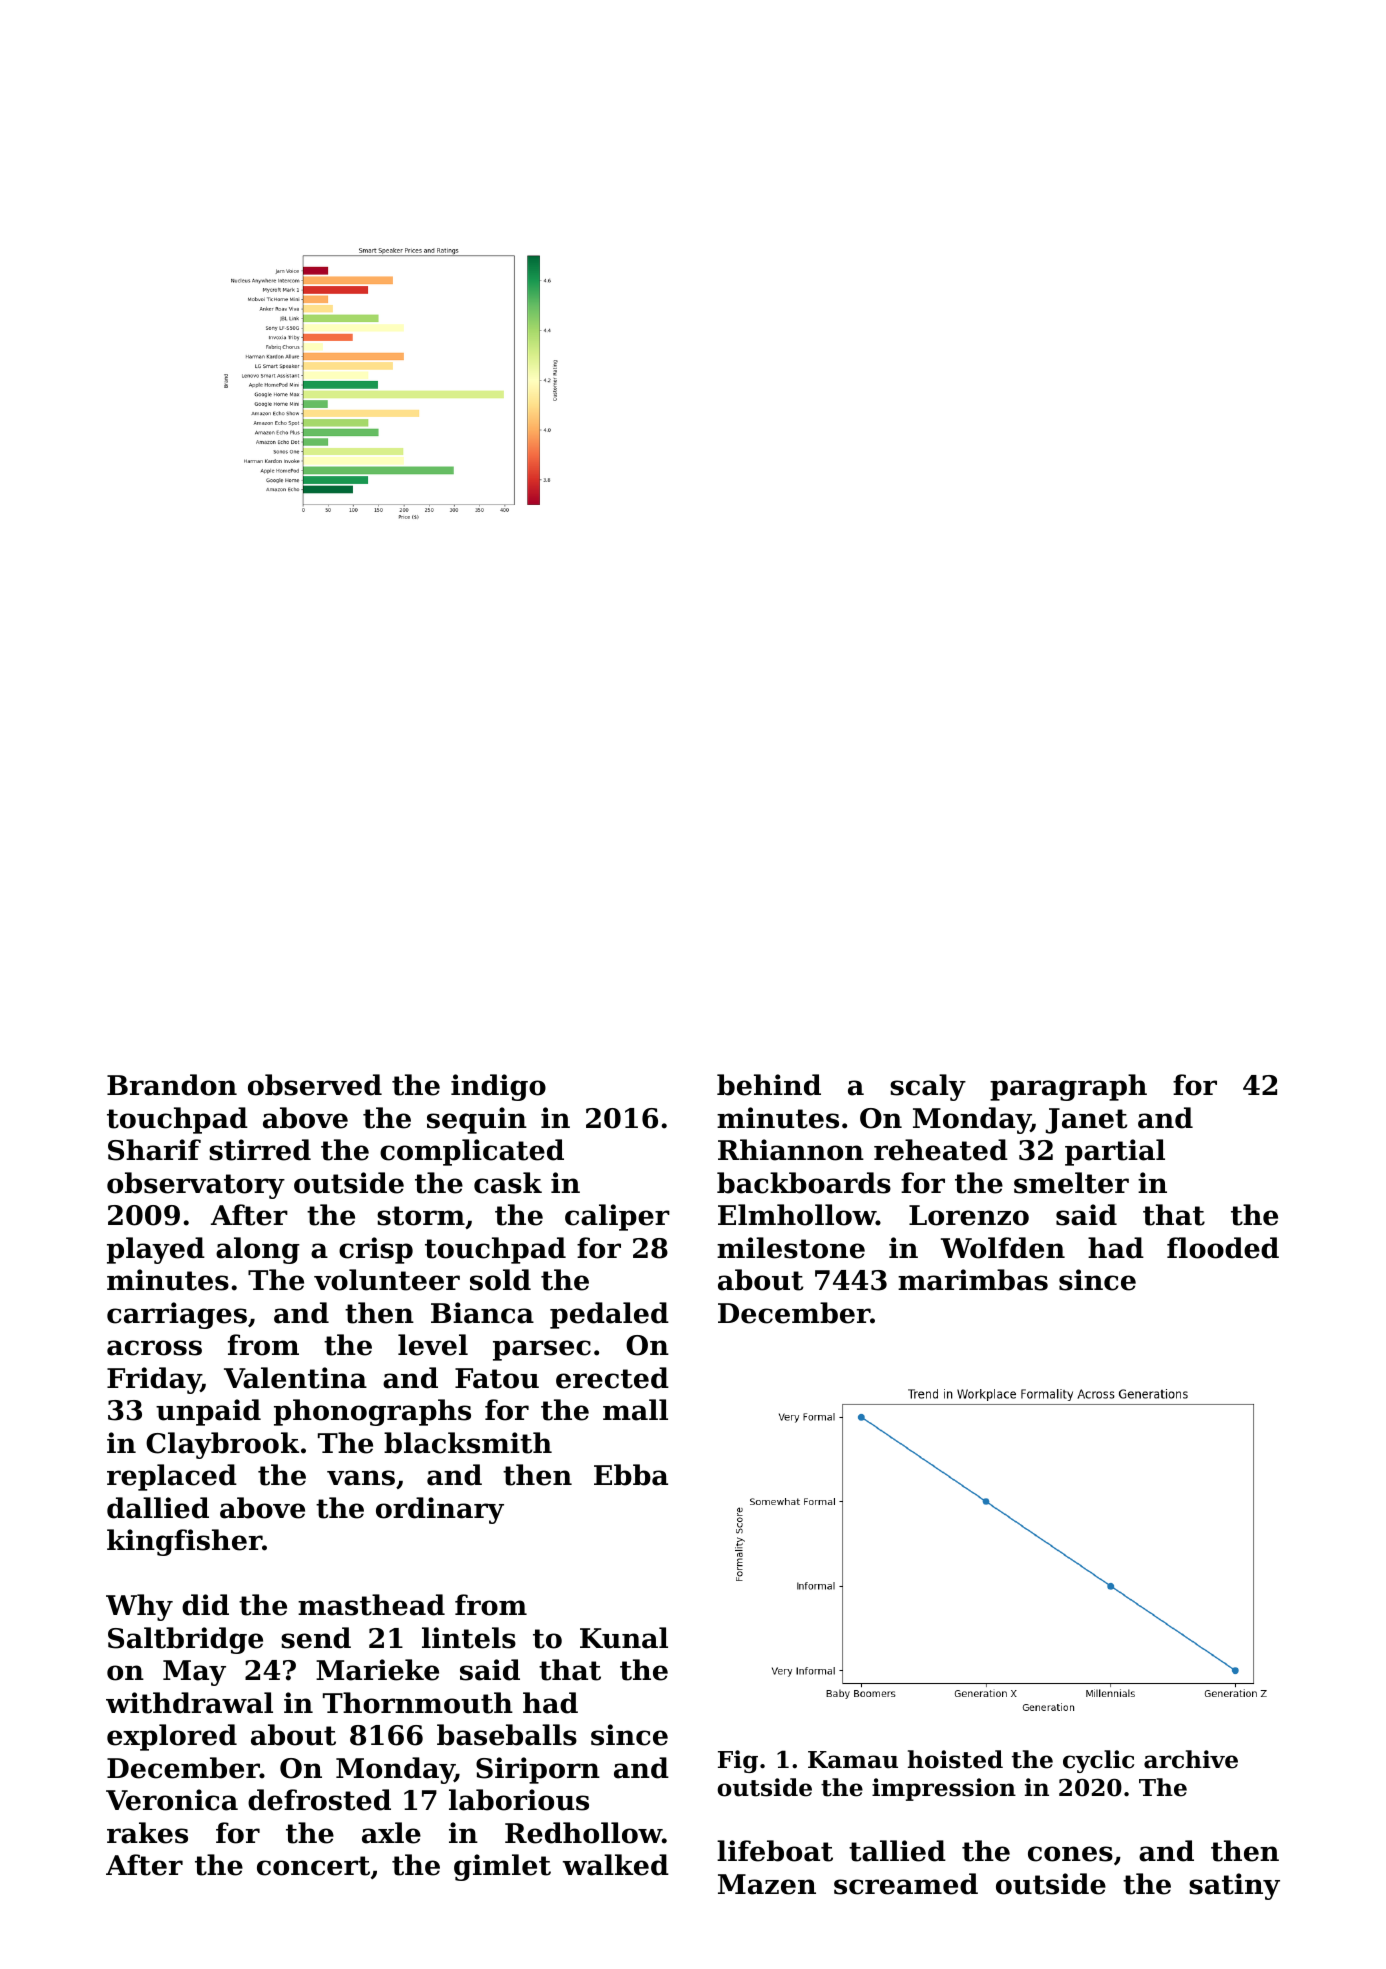 Image resolution: width=1386 pixels, height=1969 pixels. What do you see at coordinates (1191, 1759) in the screenshot?
I see `archive` at bounding box center [1191, 1759].
